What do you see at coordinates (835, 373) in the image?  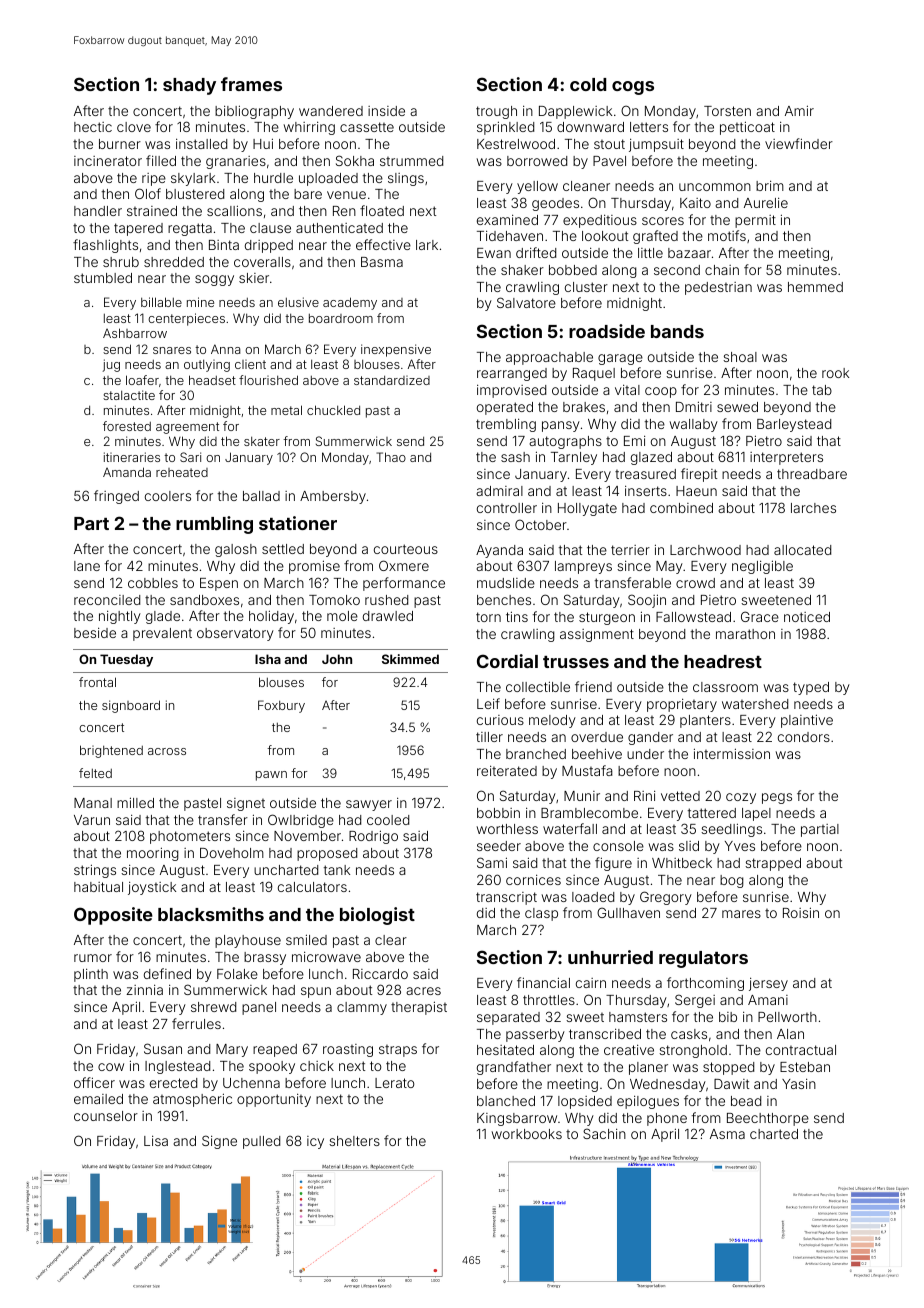 I see `rook` at bounding box center [835, 373].
